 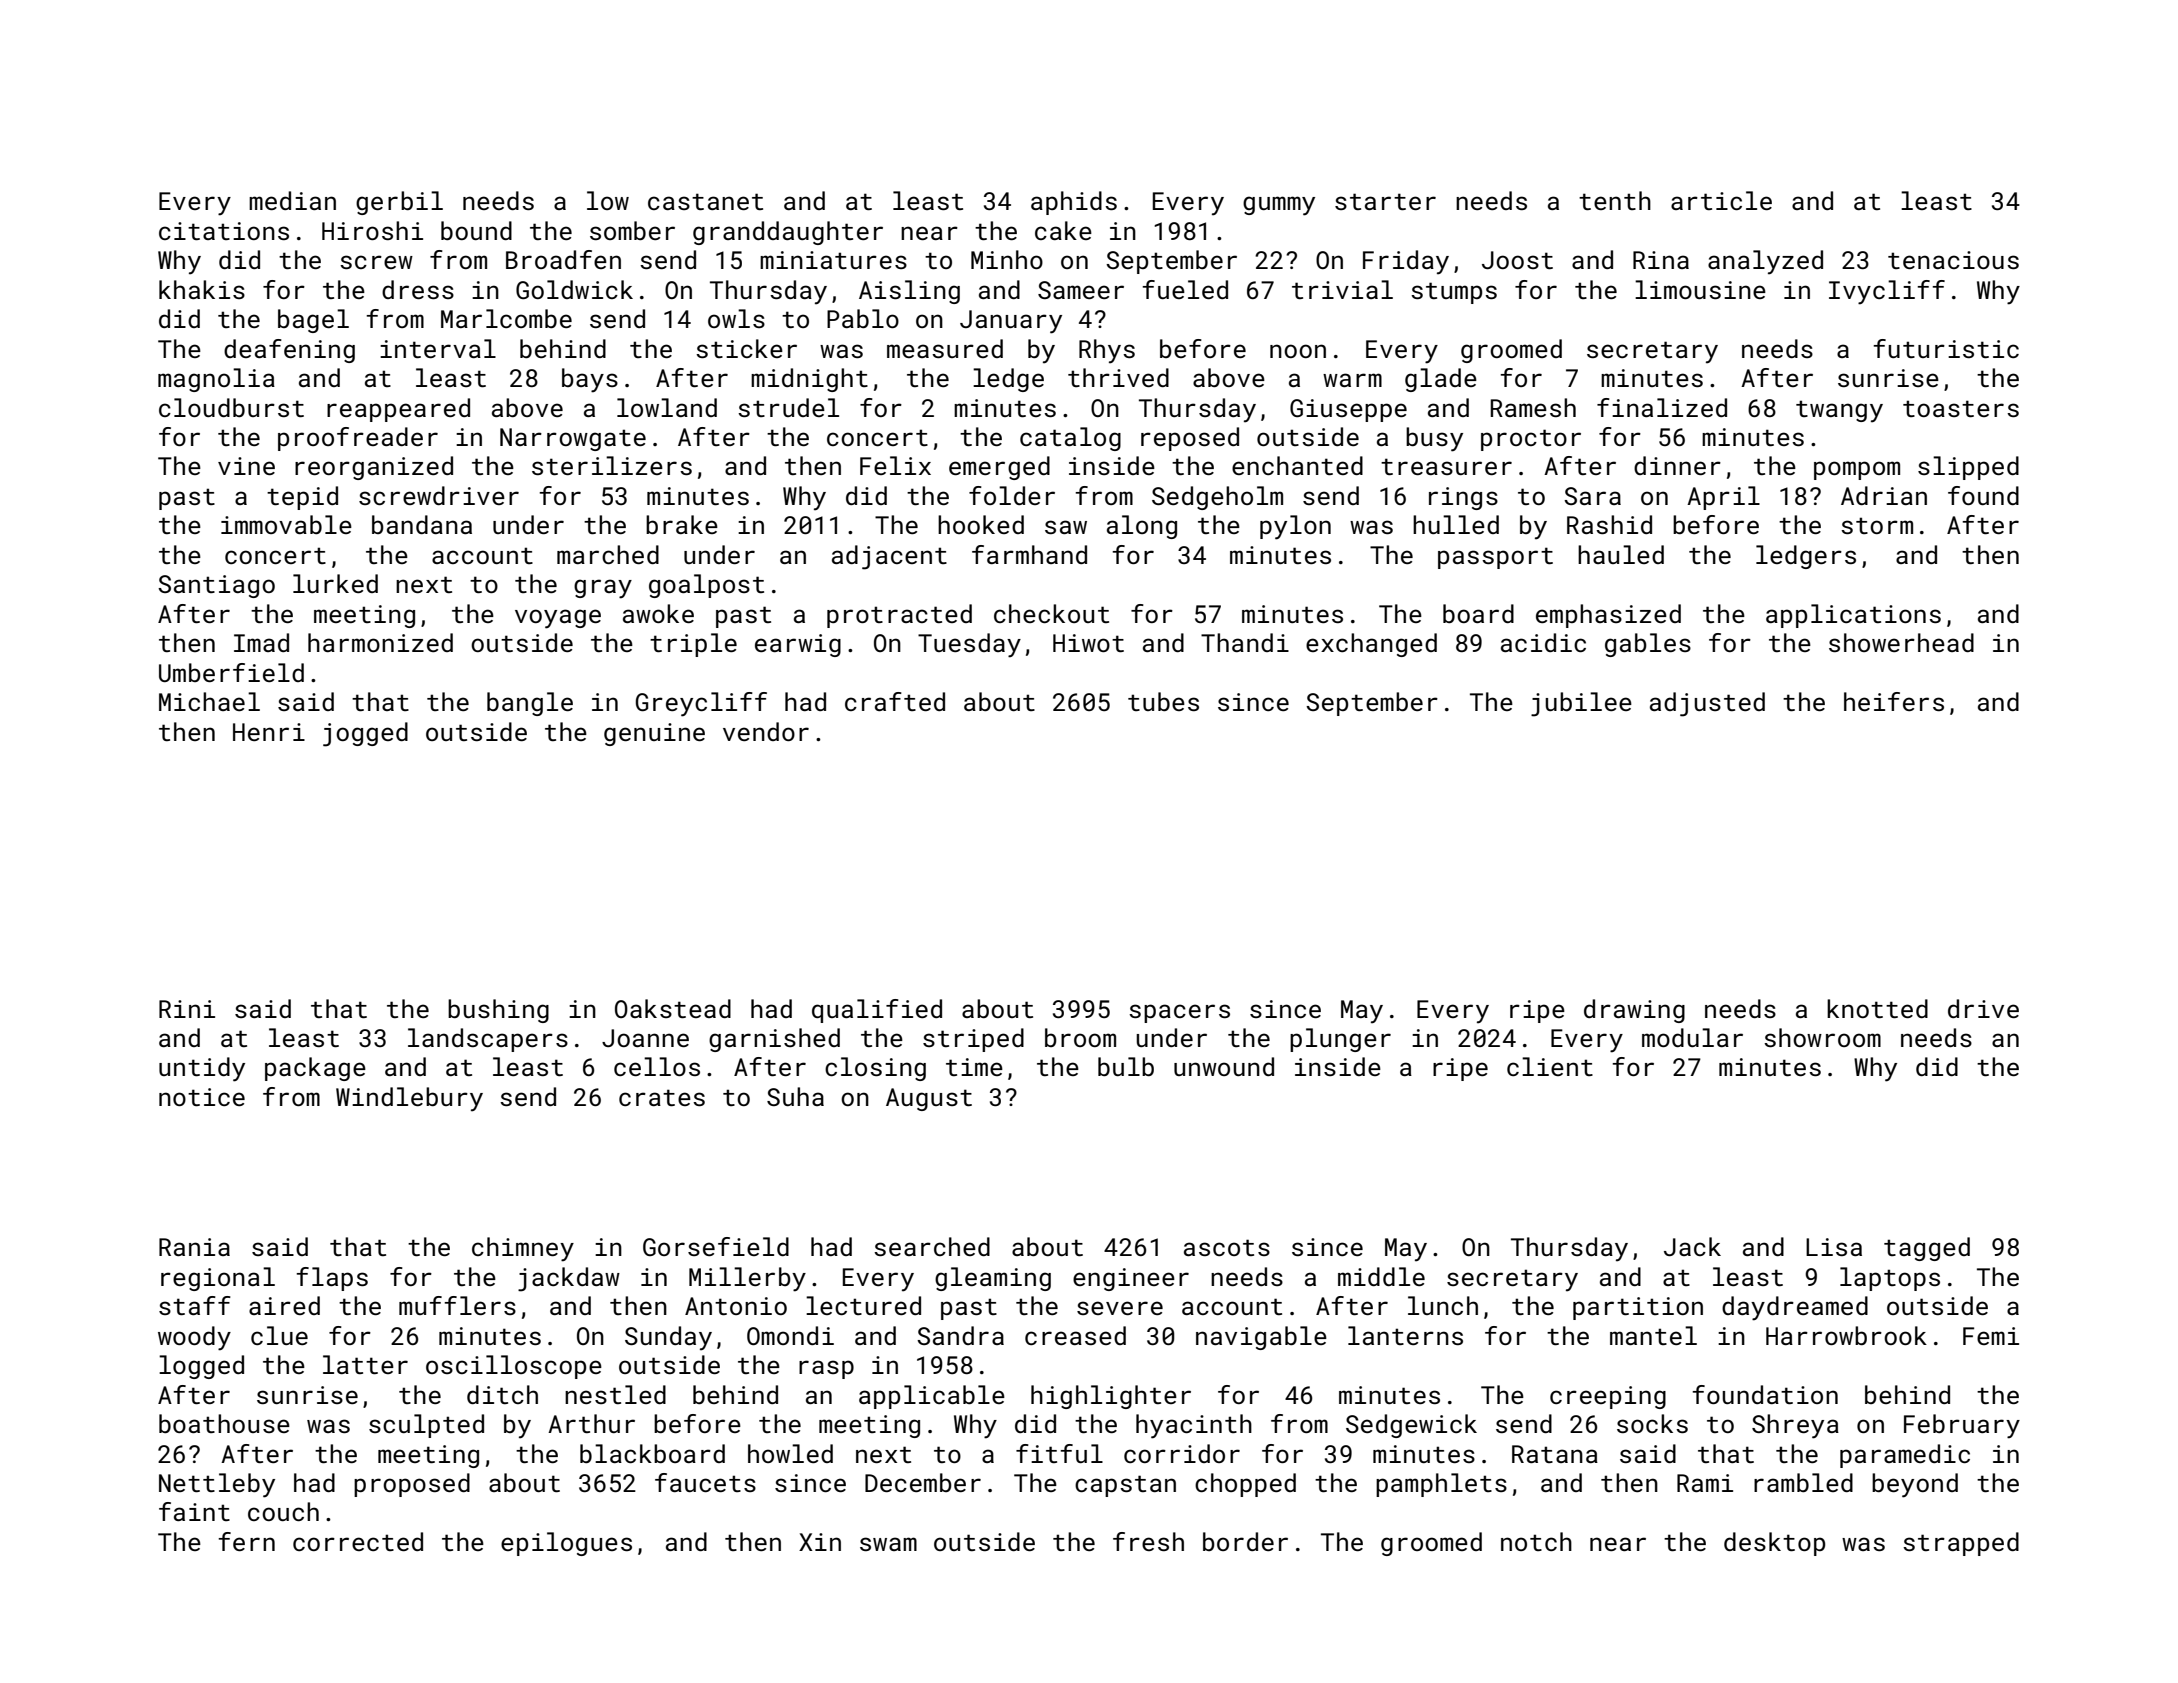 What do you see at coordinates (1227, 1247) in the page?
I see `ascots` at bounding box center [1227, 1247].
